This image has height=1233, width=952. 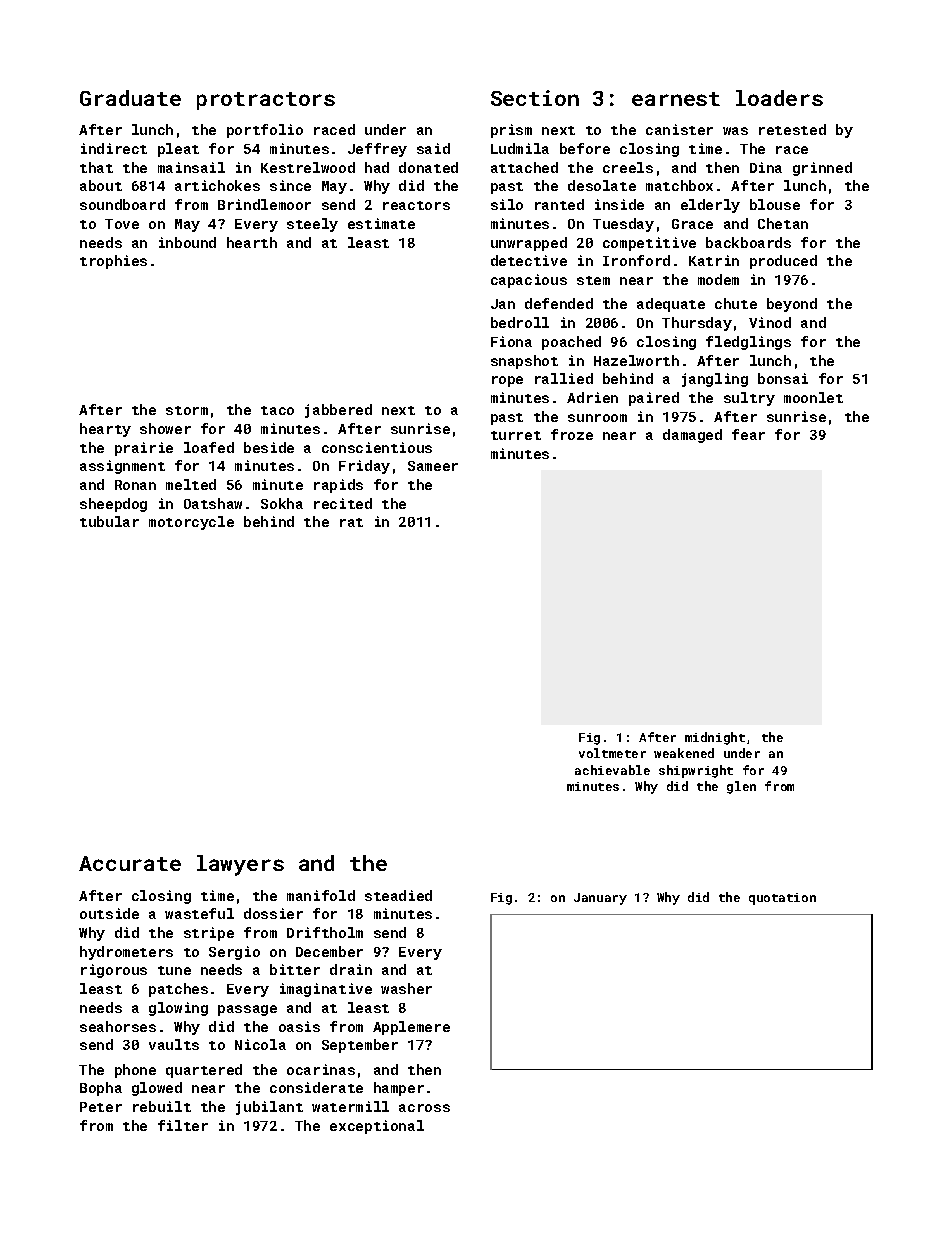 What do you see at coordinates (183, 1125) in the image?
I see `filter` at bounding box center [183, 1125].
